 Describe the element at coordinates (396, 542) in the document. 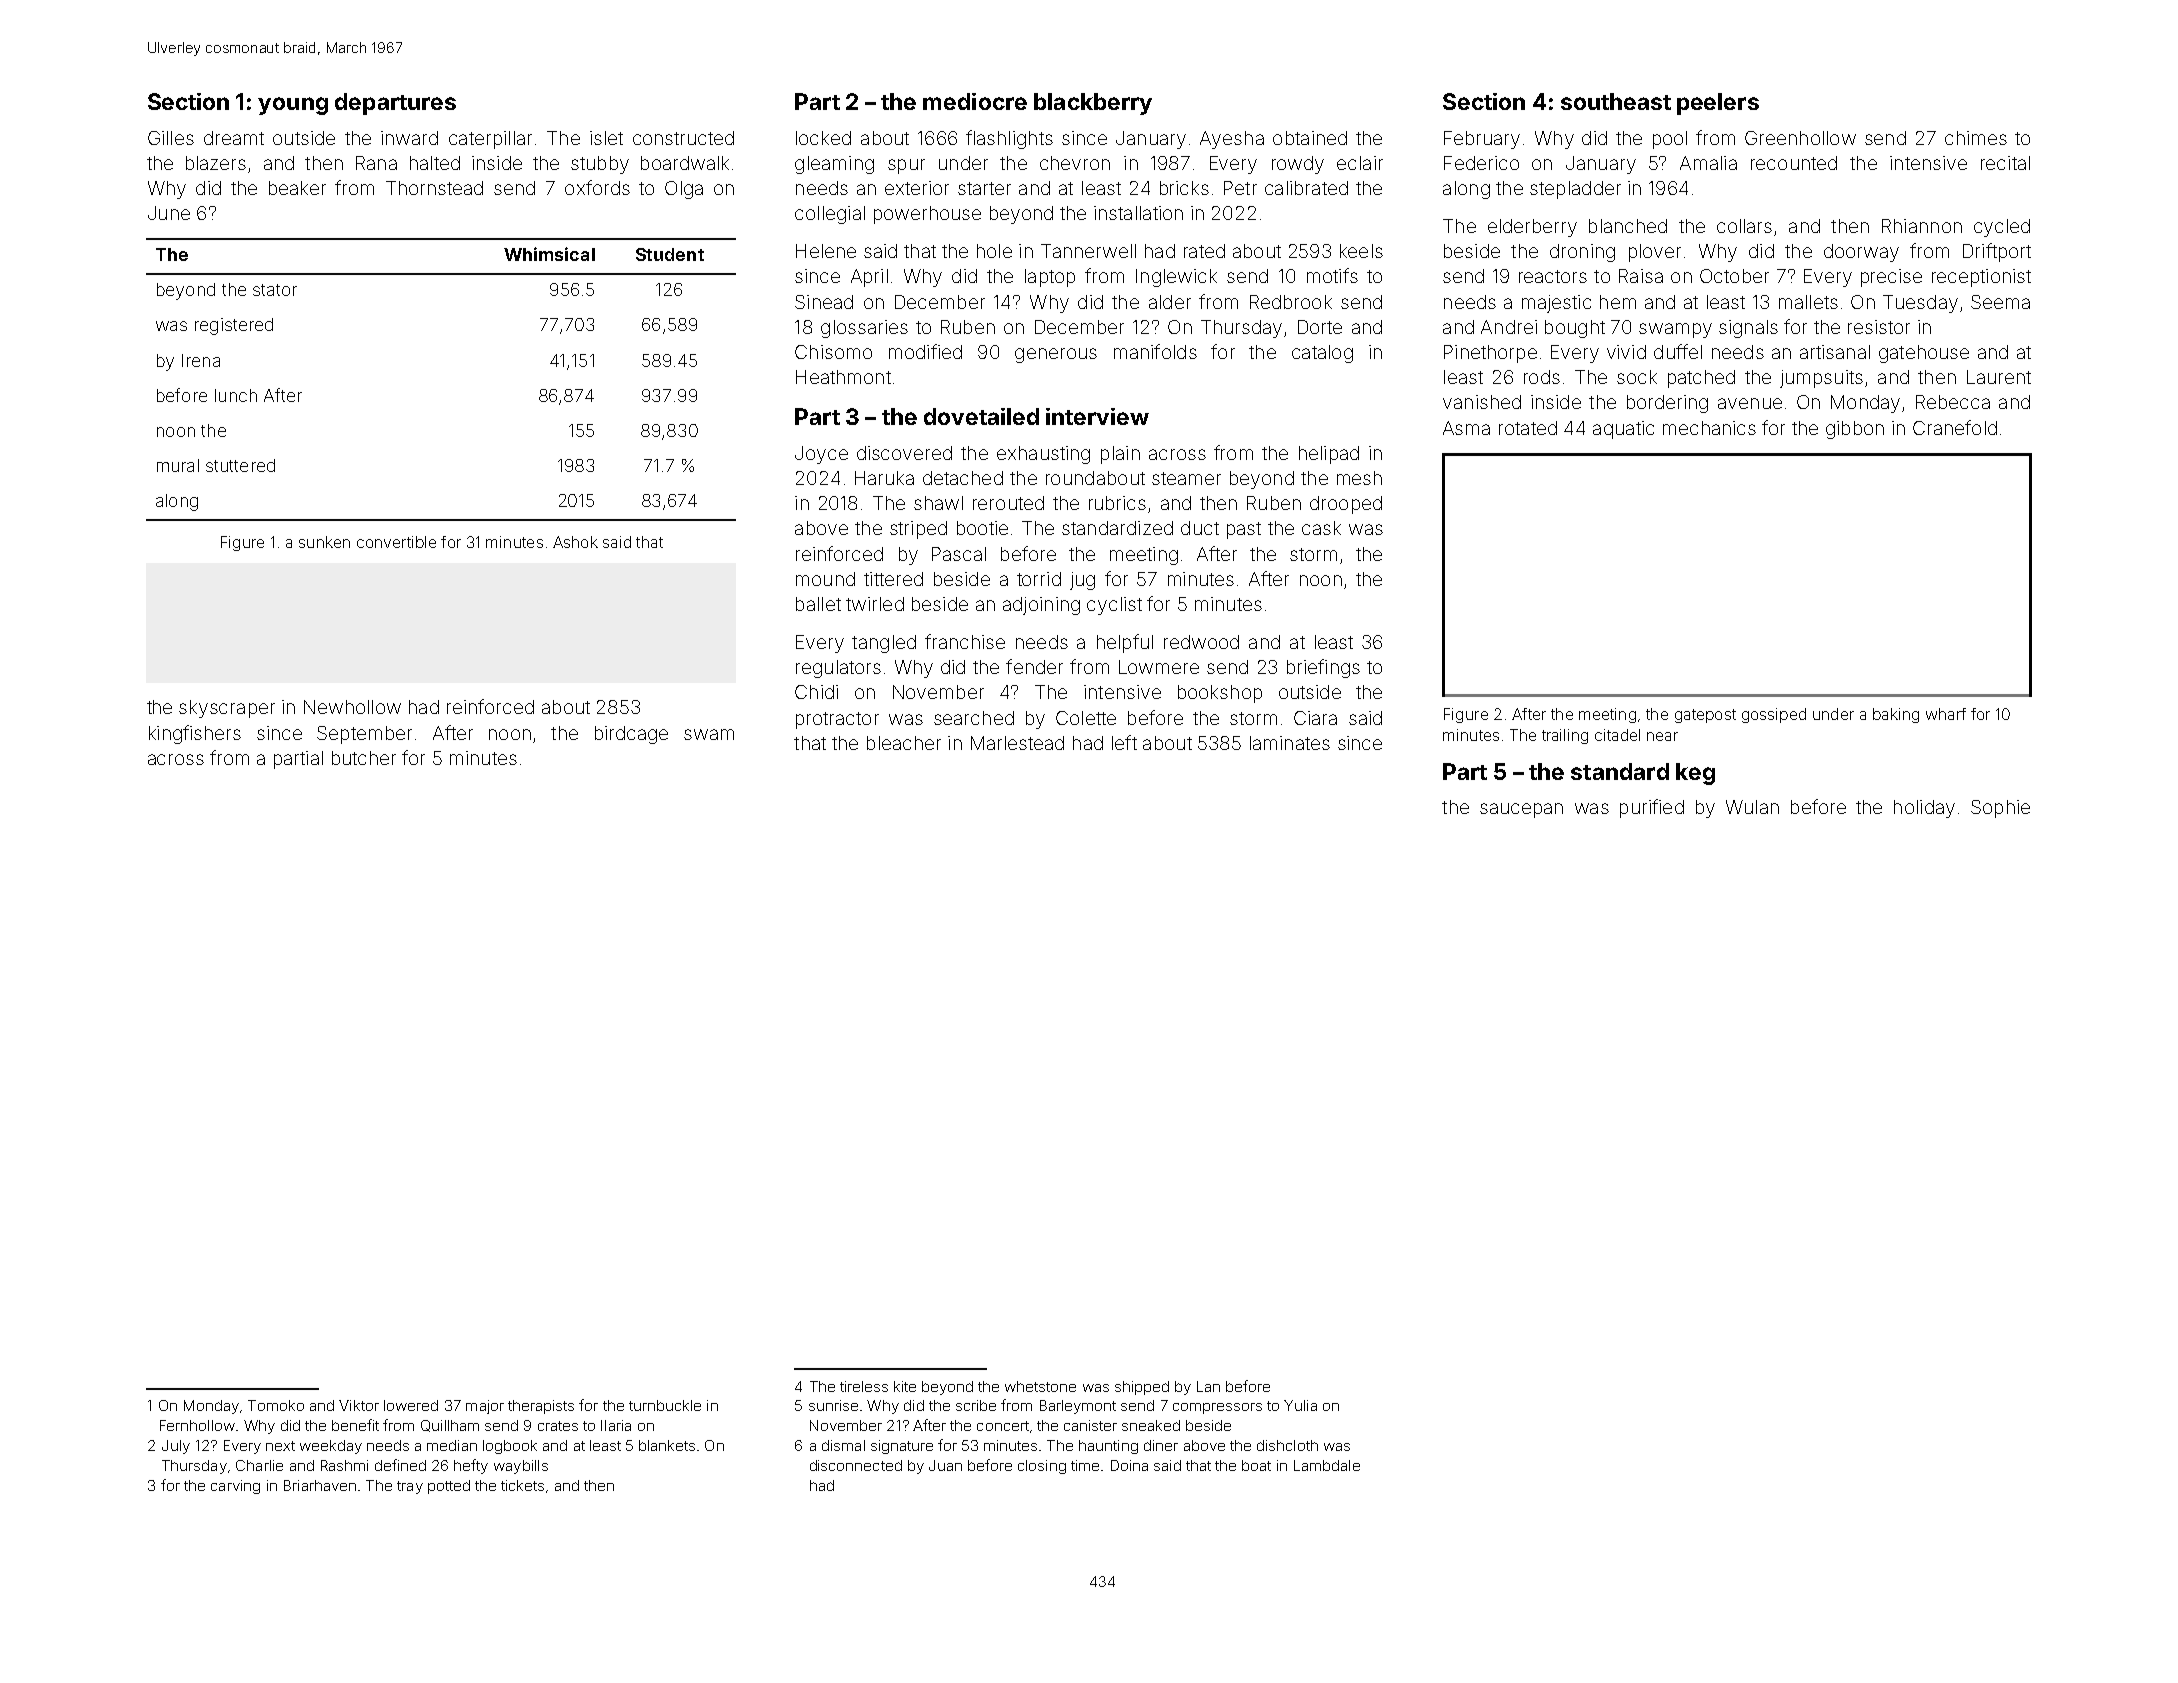

I see `convertible` at that location.
